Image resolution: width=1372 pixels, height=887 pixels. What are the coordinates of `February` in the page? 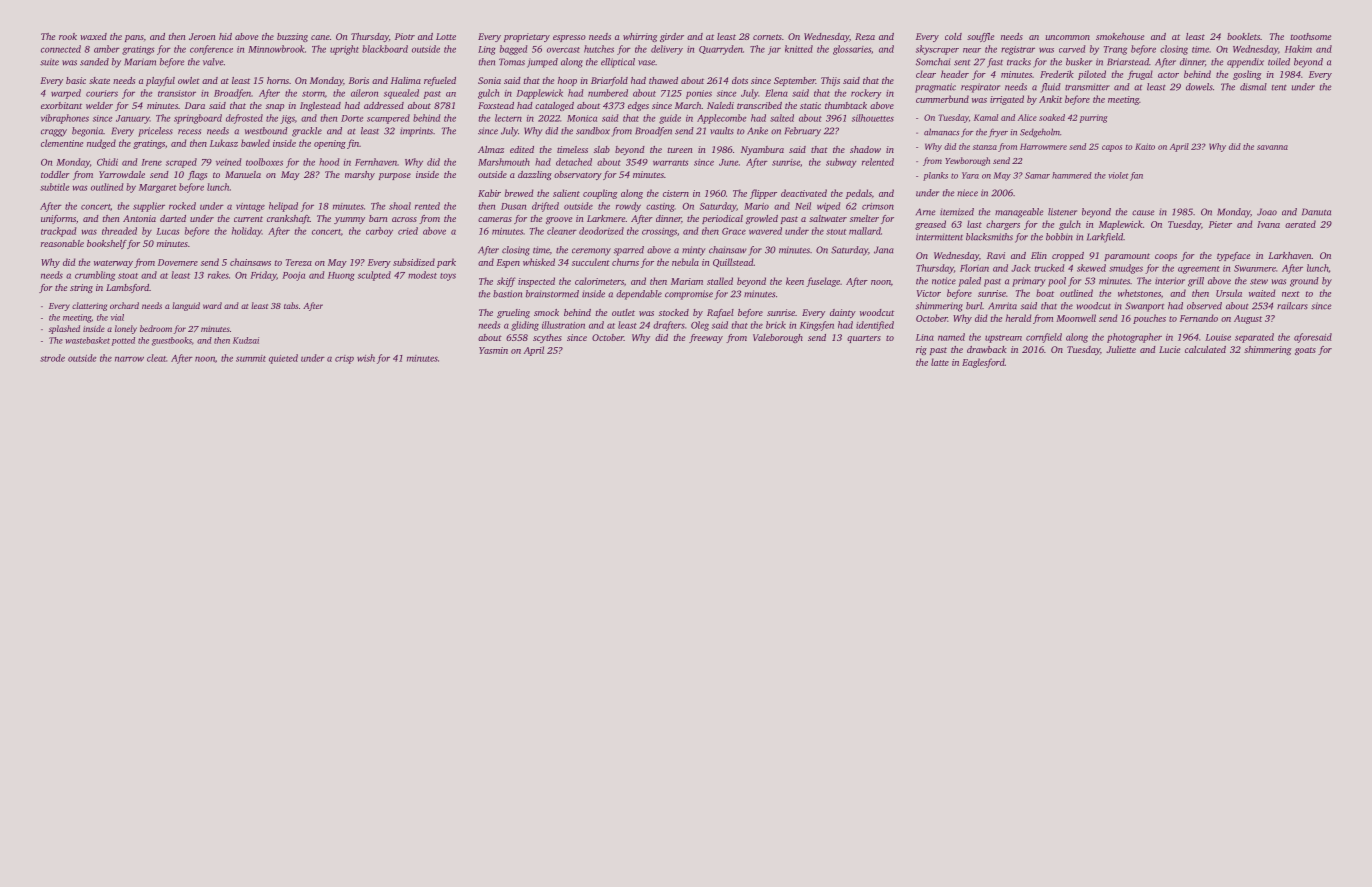 It's located at (803, 132).
